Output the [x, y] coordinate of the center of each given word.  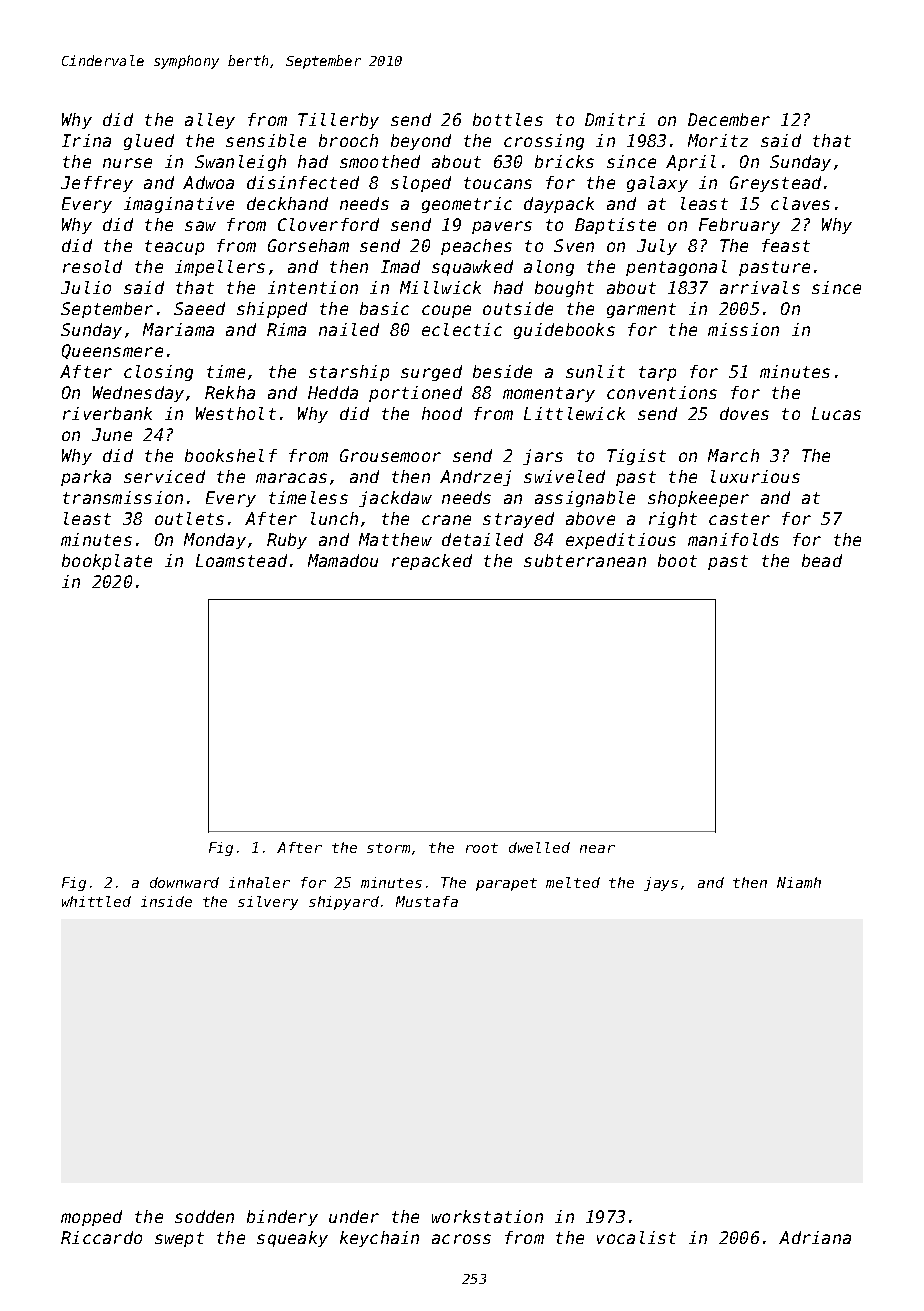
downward [184, 882]
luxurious [755, 476]
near [597, 849]
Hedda [333, 392]
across [461, 1239]
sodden [204, 1216]
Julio [86, 287]
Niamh [799, 882]
